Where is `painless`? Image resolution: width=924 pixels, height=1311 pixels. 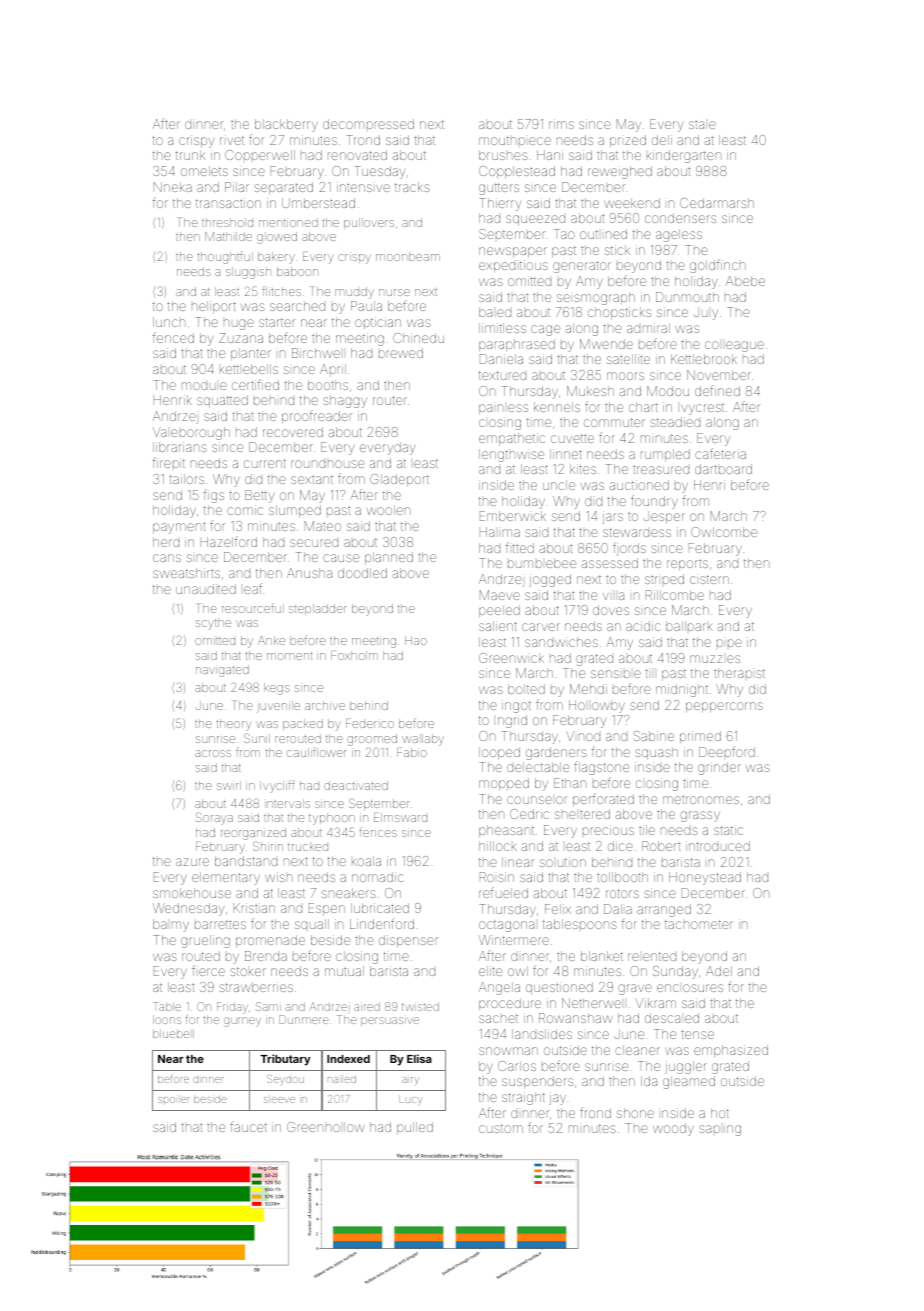
painless is located at coordinates (503, 409).
